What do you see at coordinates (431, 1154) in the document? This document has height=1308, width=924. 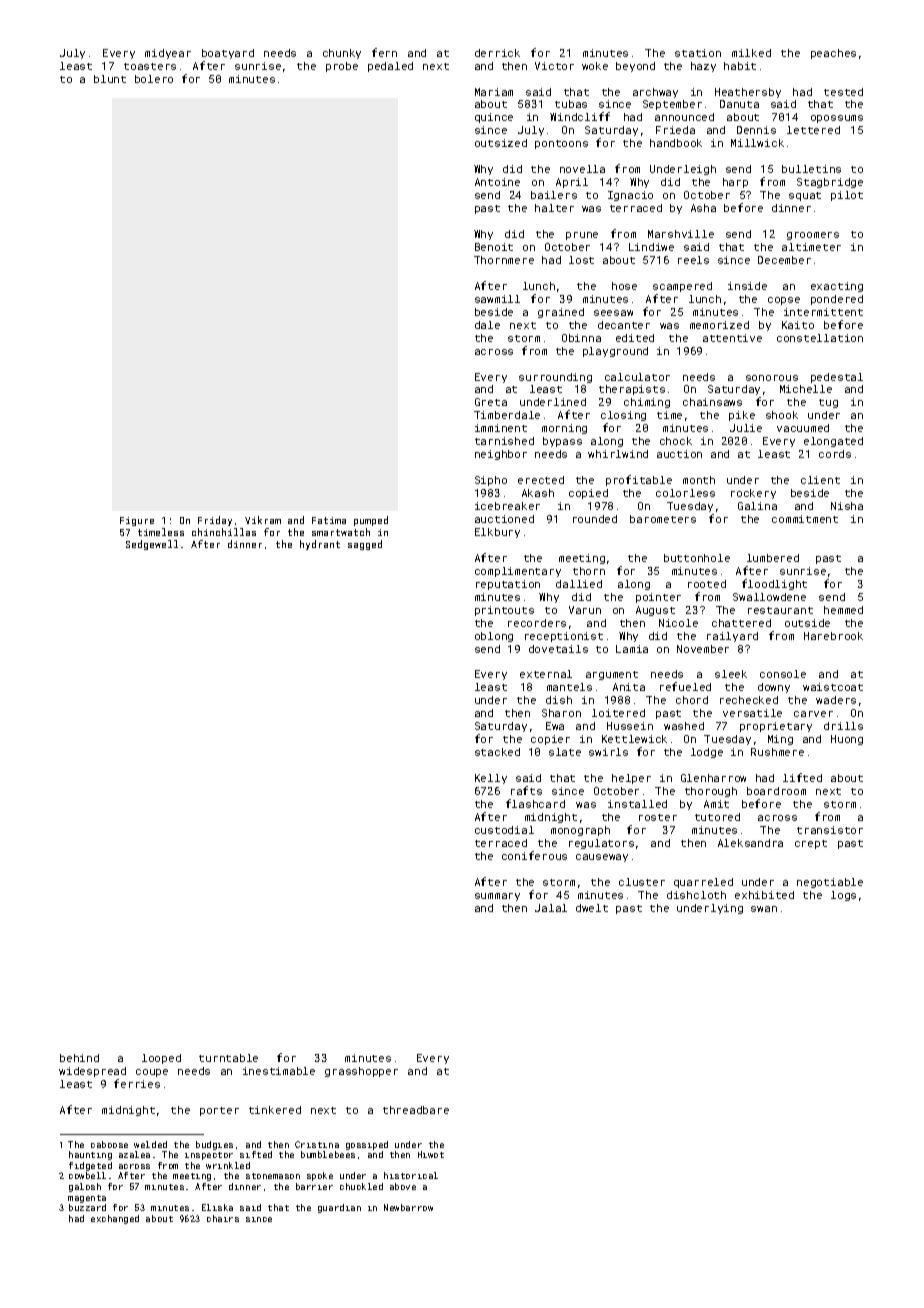 I see `Hiwot` at bounding box center [431, 1154].
